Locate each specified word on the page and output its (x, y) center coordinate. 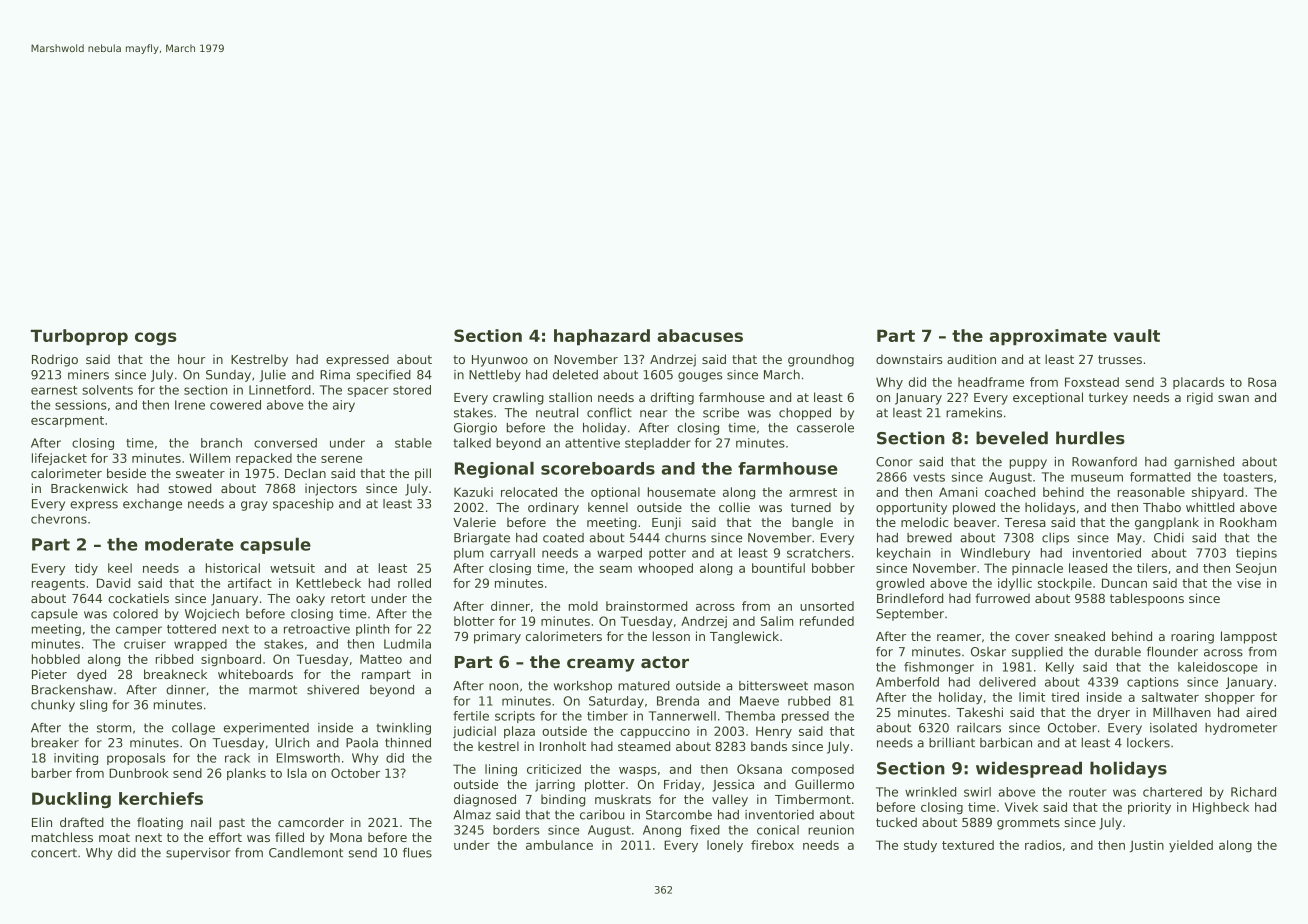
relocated (529, 492)
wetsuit (292, 568)
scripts (515, 717)
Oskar (988, 652)
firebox (772, 845)
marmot (273, 690)
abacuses (700, 335)
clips (1055, 539)
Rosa (1262, 382)
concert (54, 853)
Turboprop (79, 337)
